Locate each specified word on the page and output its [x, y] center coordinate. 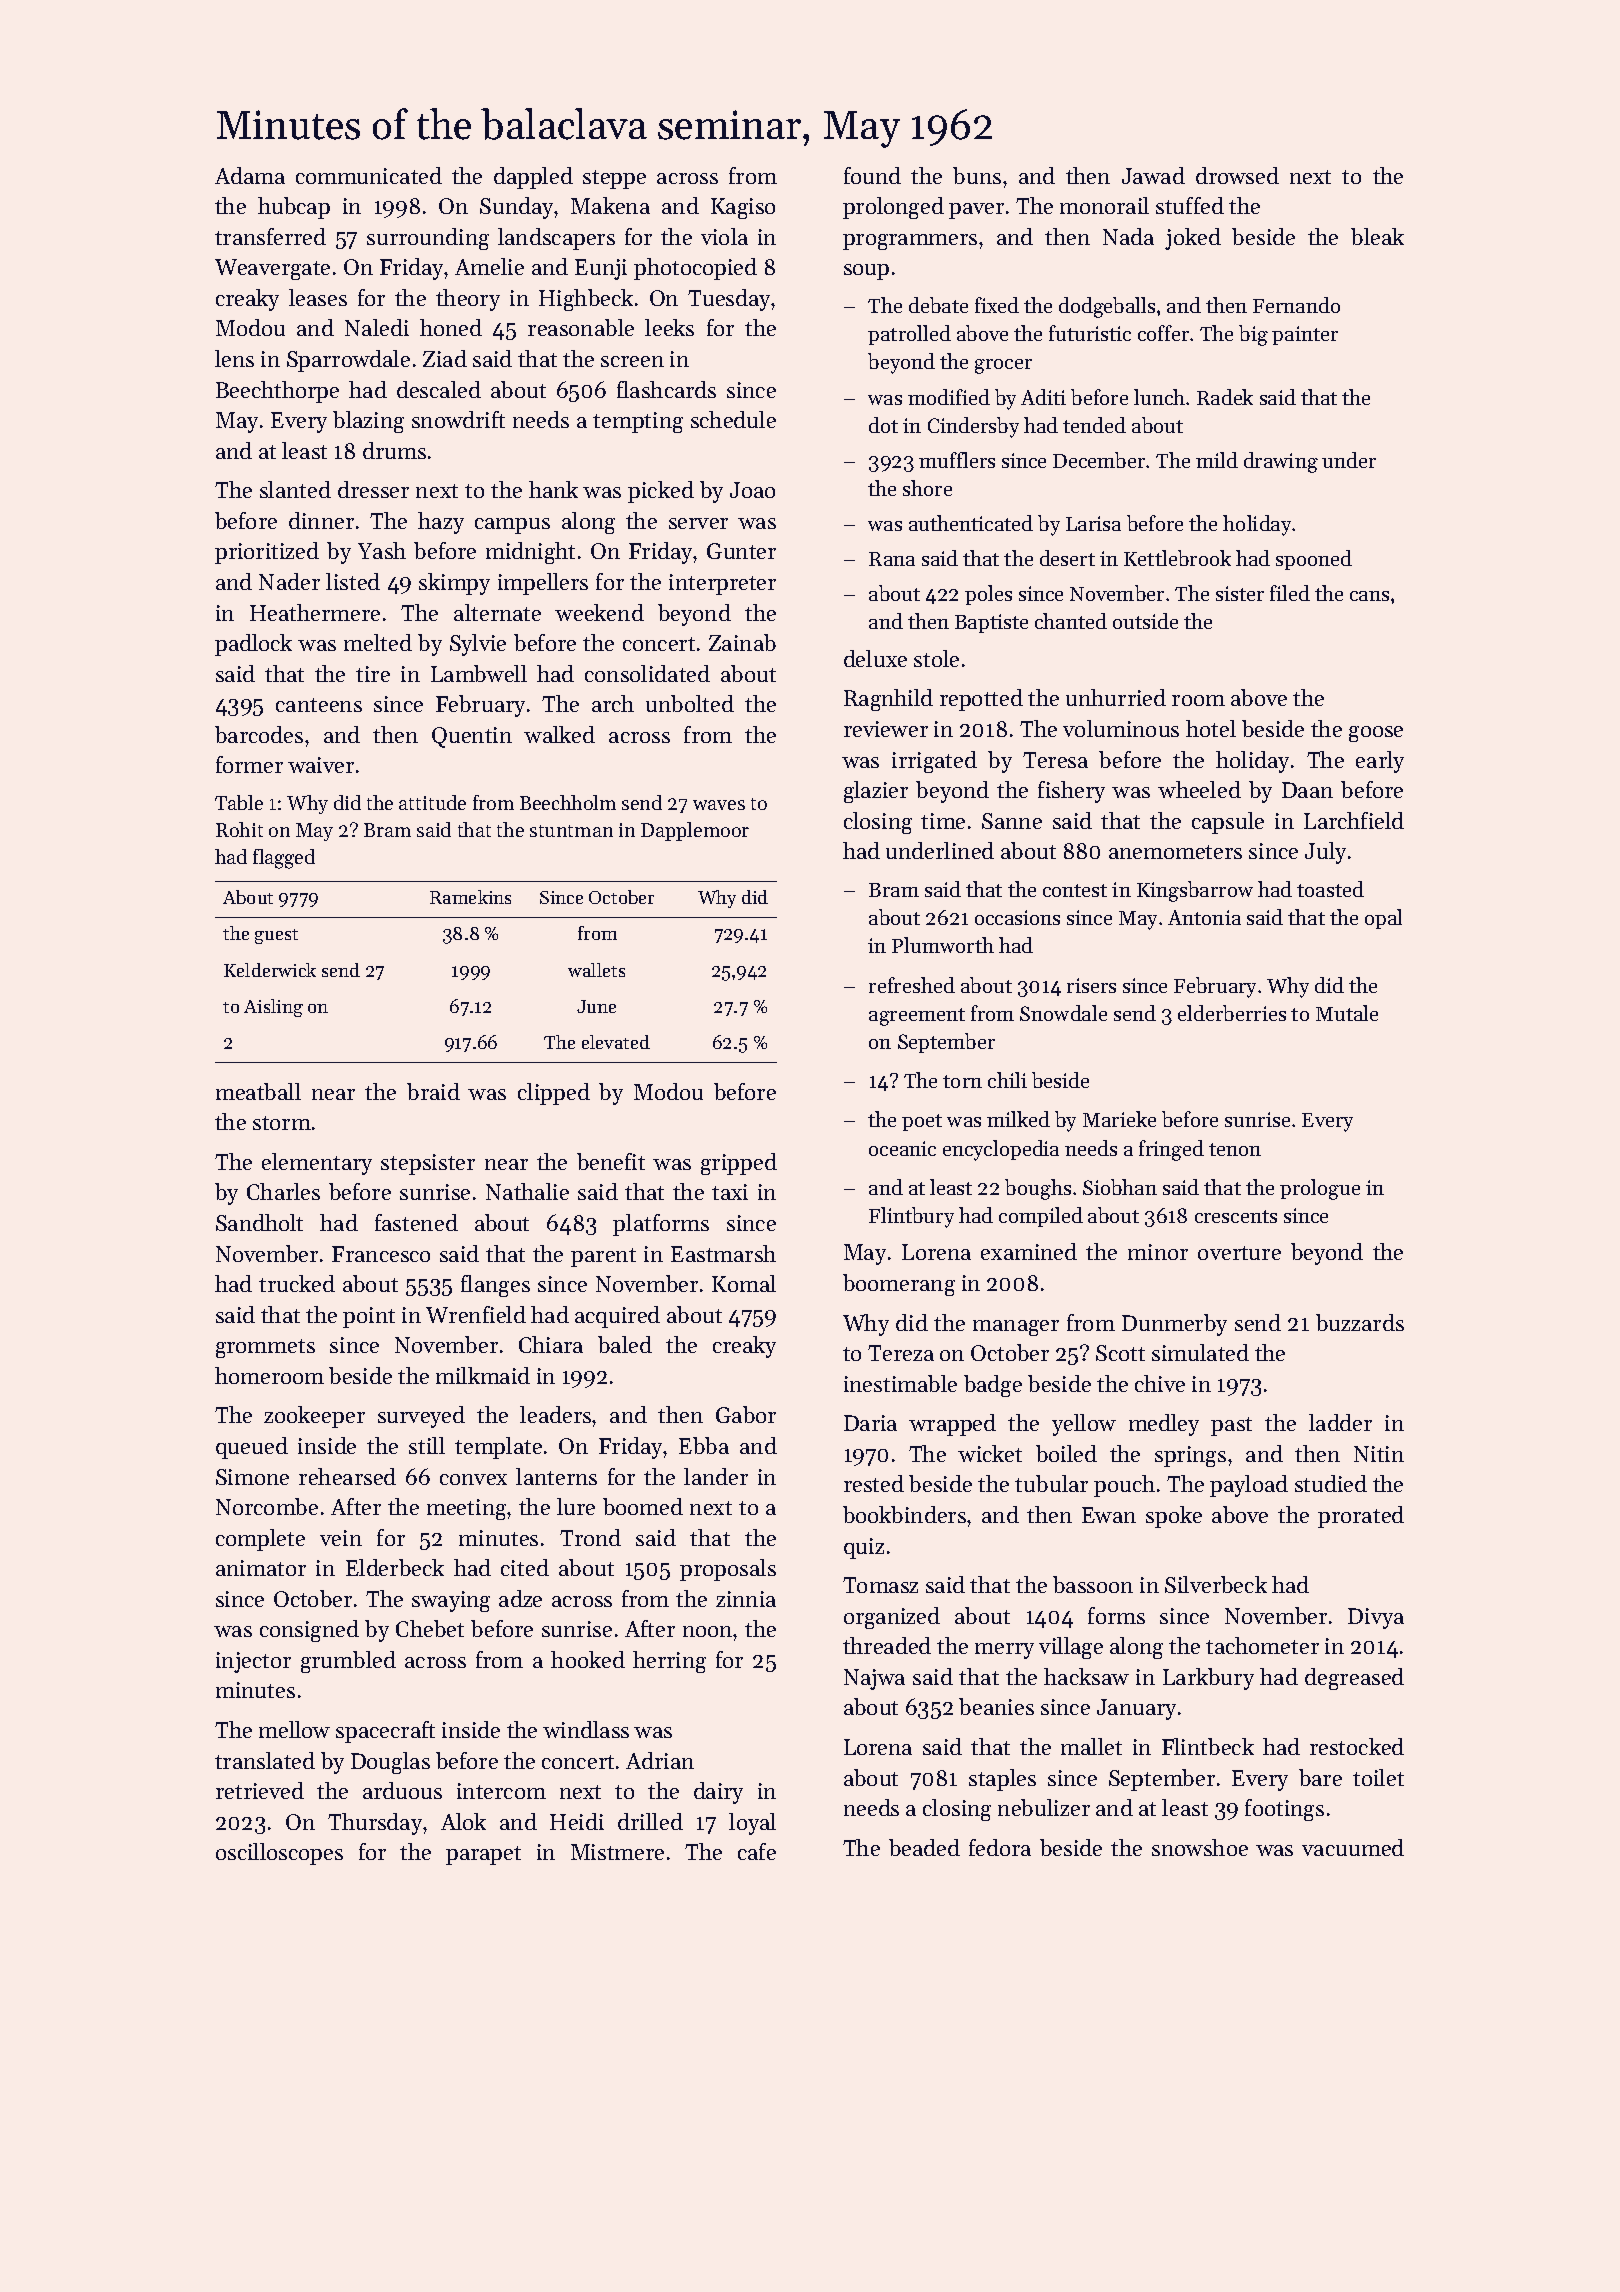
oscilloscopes [279, 1854]
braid [433, 1091]
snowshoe [1200, 1847]
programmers [910, 242]
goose [1376, 734]
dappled [533, 178]
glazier [876, 792]
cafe [757, 1851]
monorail [1104, 205]
